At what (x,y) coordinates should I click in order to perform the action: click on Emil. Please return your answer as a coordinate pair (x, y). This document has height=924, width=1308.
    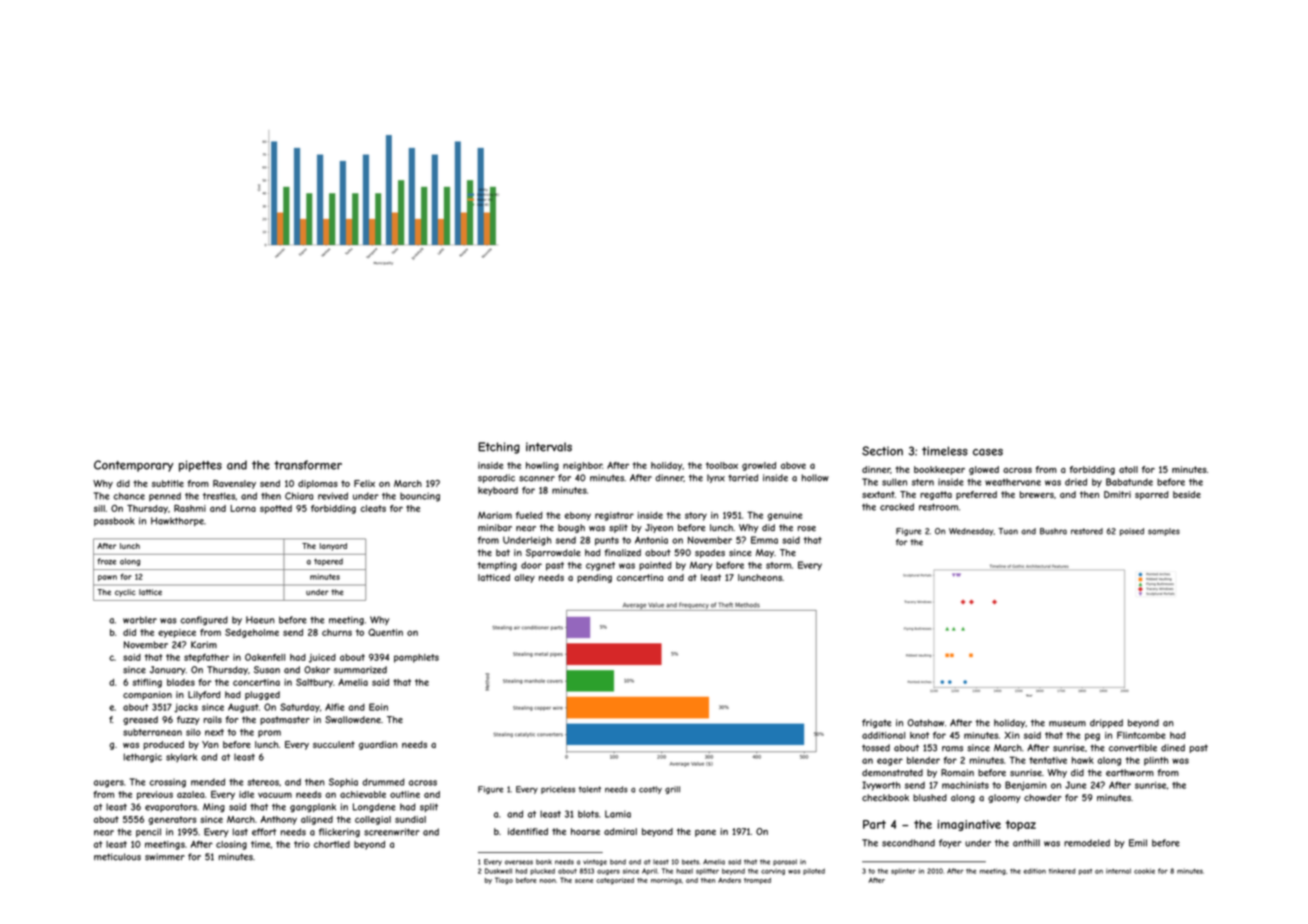
    Looking at the image, I should click on (1138, 843).
